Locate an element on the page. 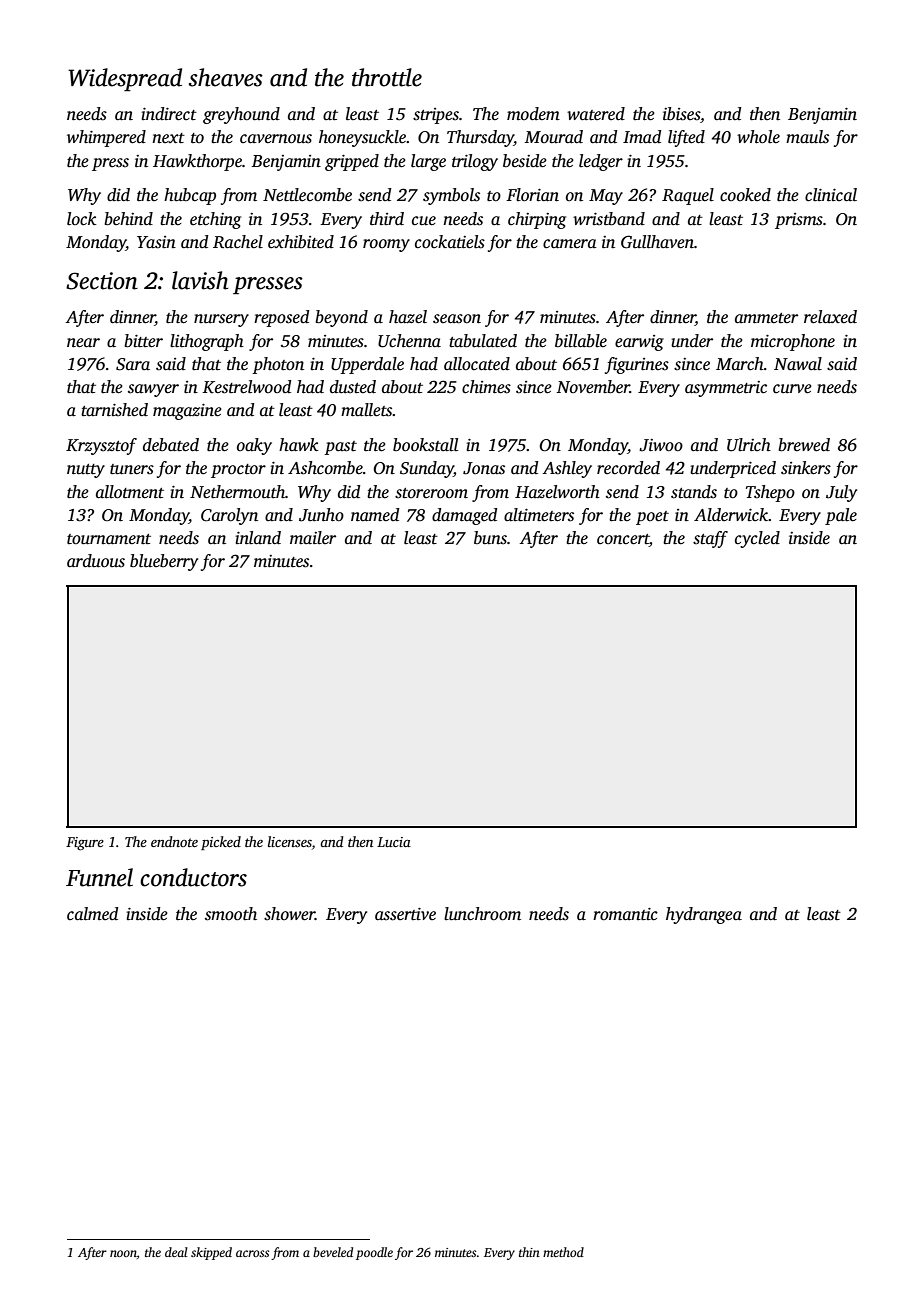 The image size is (924, 1308). cycled is located at coordinates (757, 539).
